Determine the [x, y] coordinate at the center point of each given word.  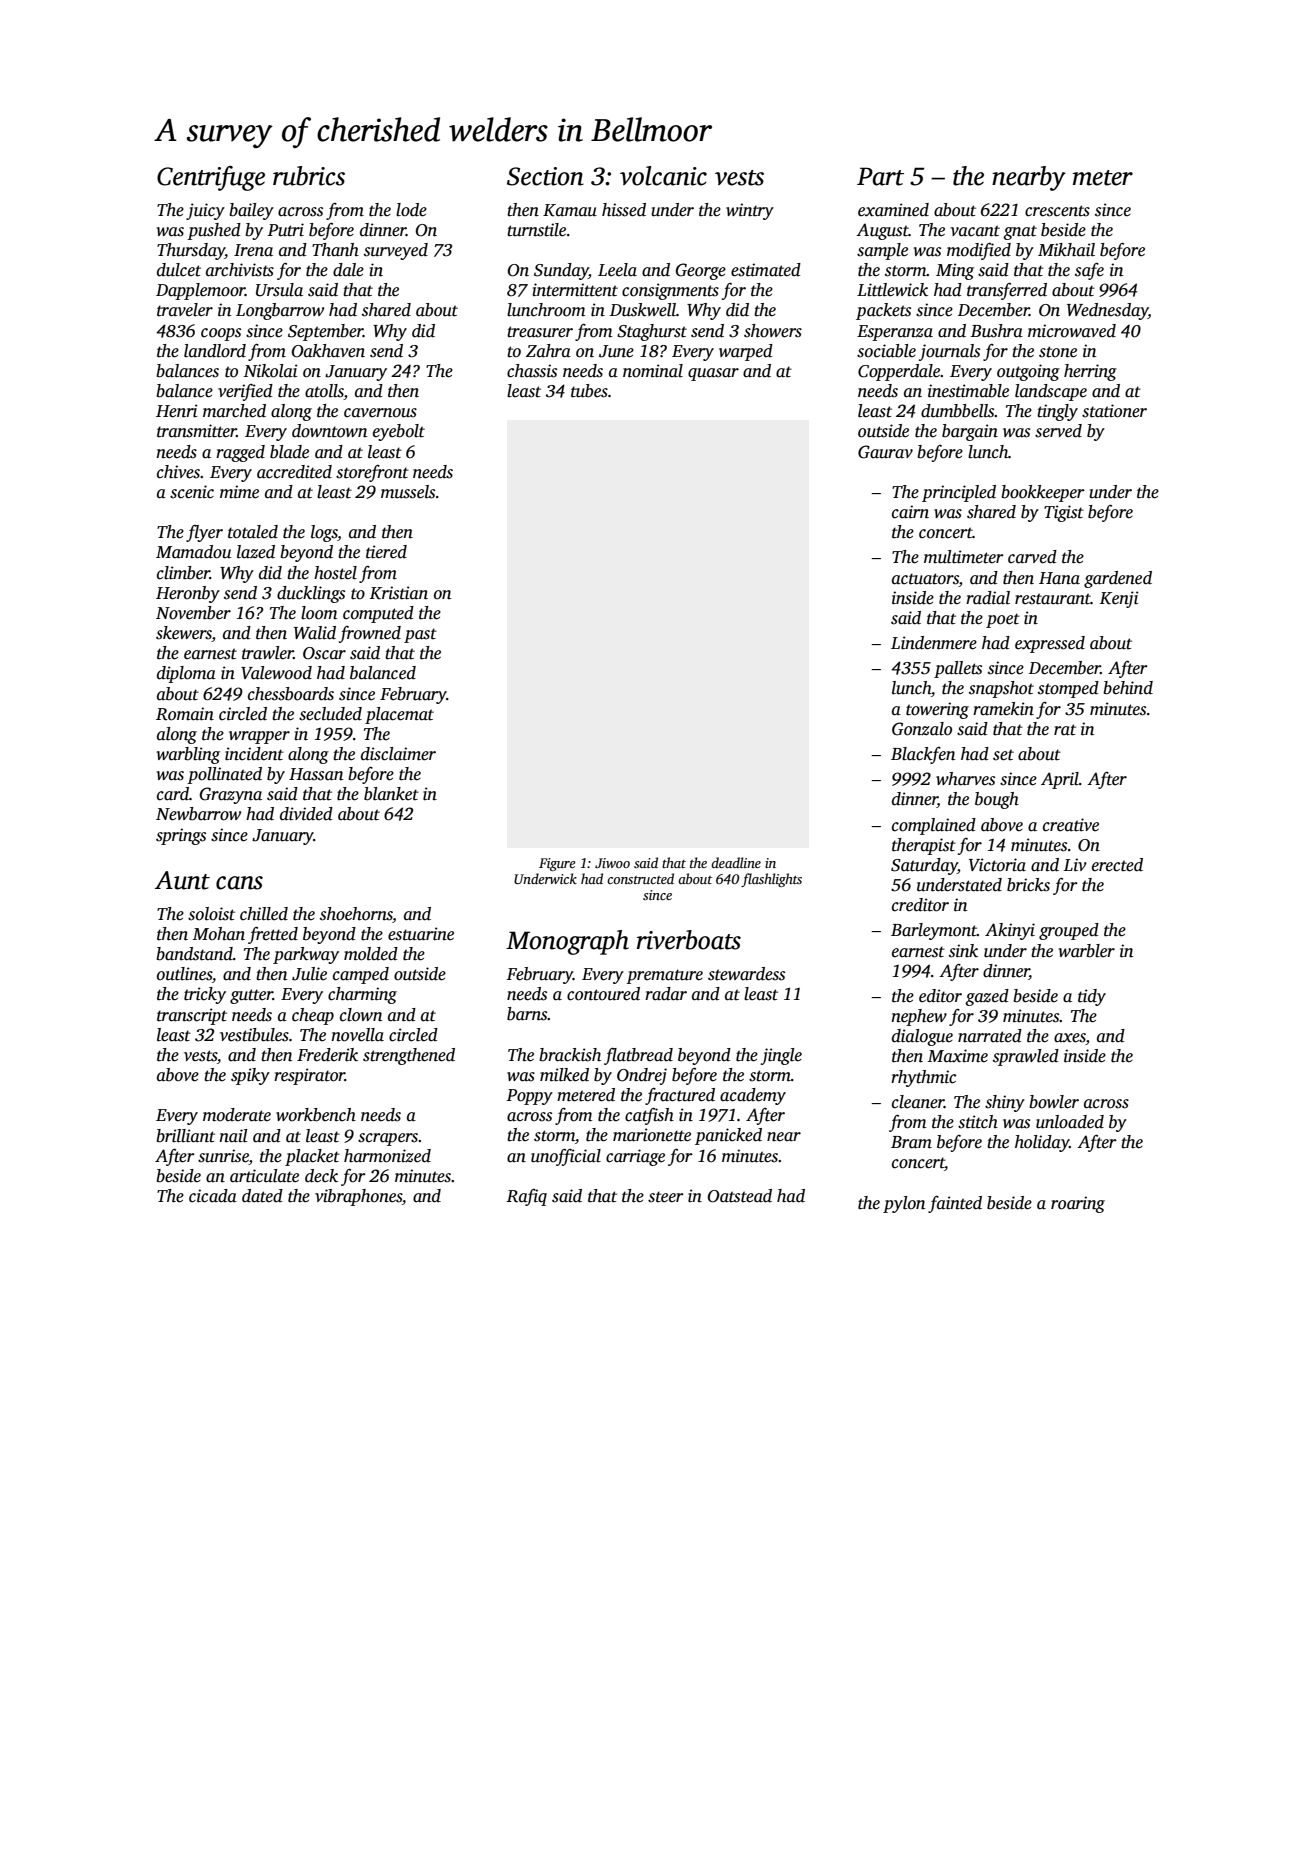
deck [321, 1176]
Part [880, 176]
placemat [399, 715]
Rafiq [526, 1197]
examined [893, 210]
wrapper [259, 737]
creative [1071, 825]
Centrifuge [211, 178]
